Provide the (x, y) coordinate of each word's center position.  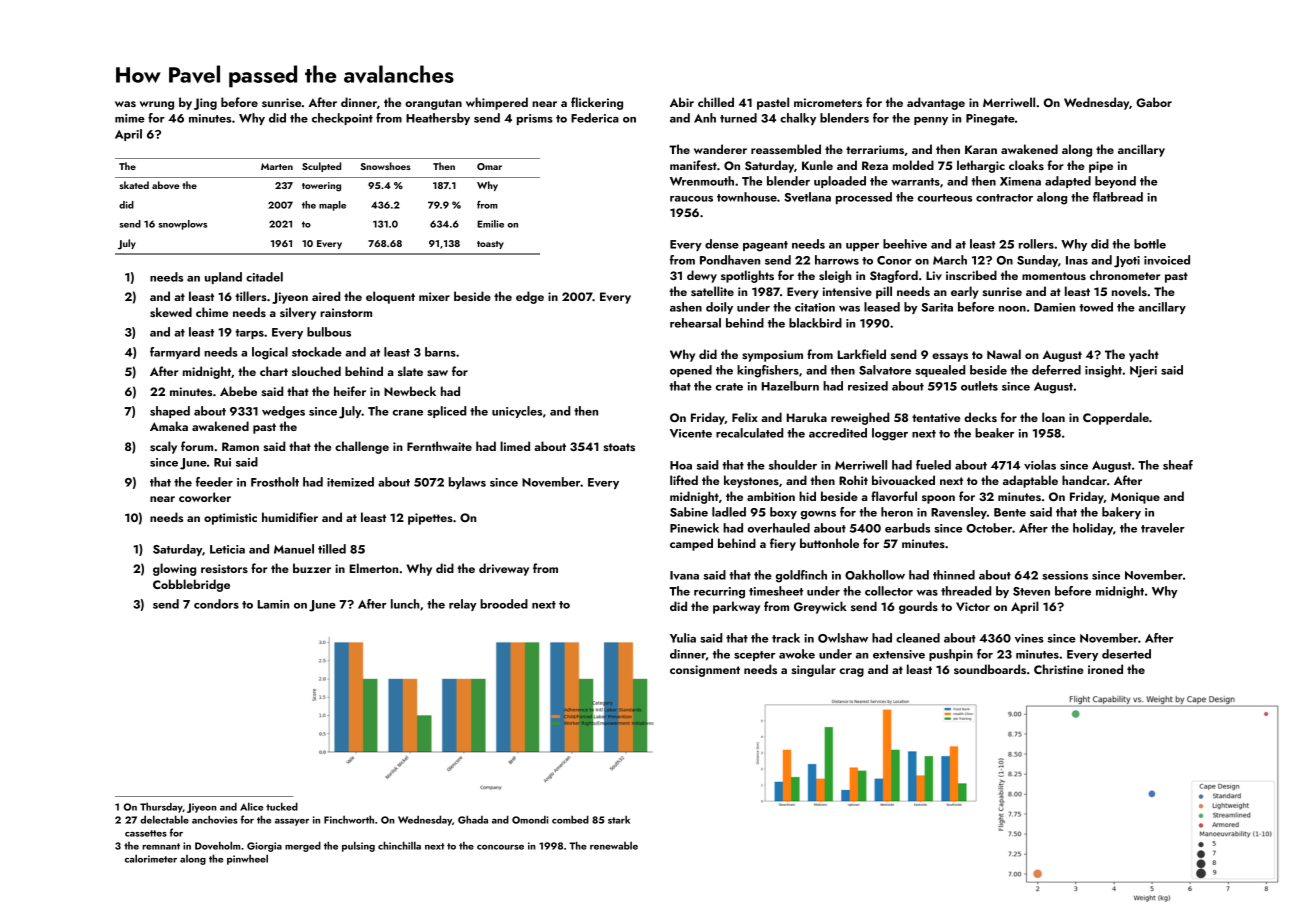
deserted (1126, 654)
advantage (936, 103)
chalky (798, 119)
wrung (157, 105)
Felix (745, 417)
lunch (405, 604)
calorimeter (151, 858)
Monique (1135, 498)
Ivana (684, 575)
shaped (170, 412)
